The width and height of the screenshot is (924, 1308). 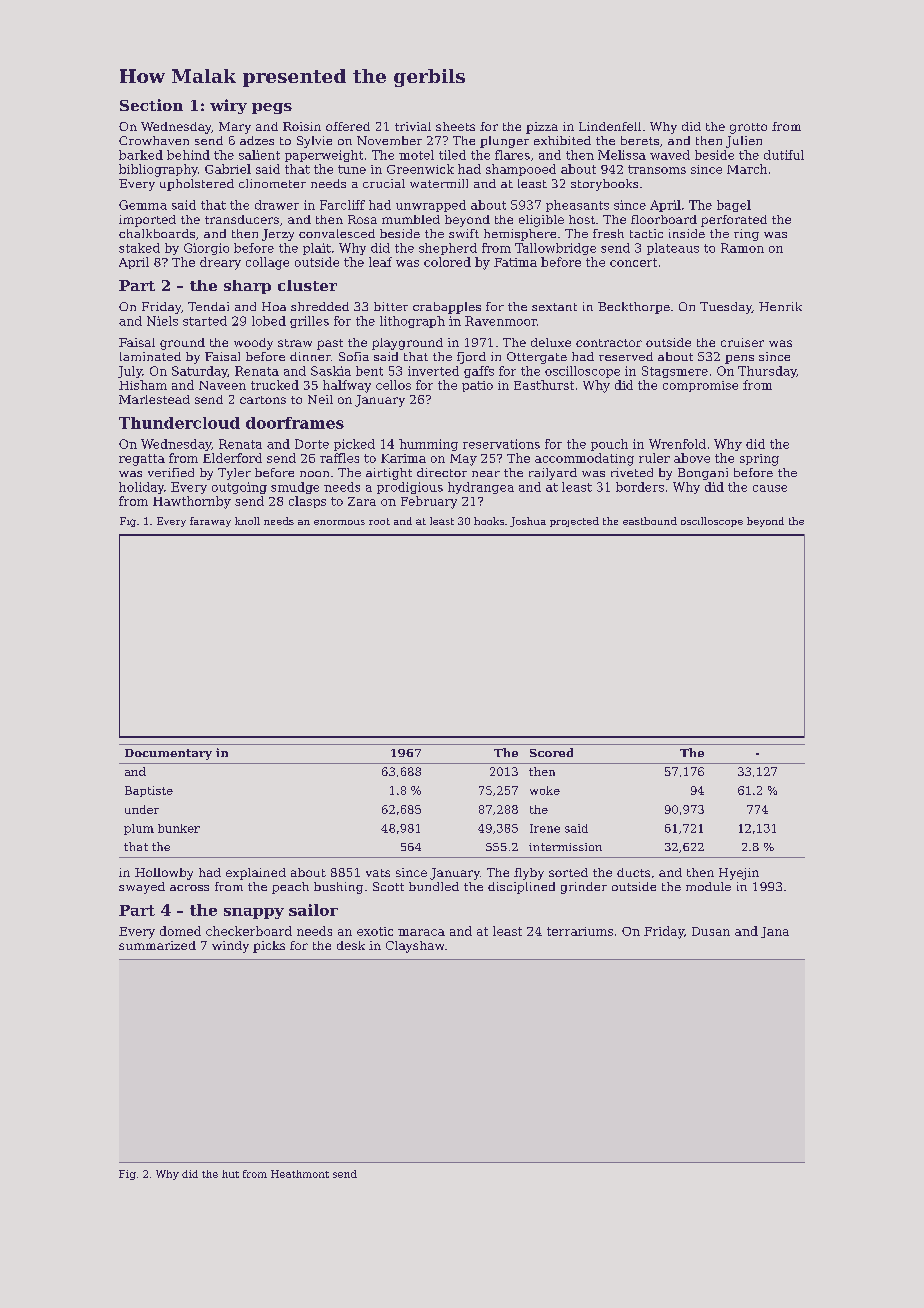 I want to click on Section, so click(x=151, y=105).
